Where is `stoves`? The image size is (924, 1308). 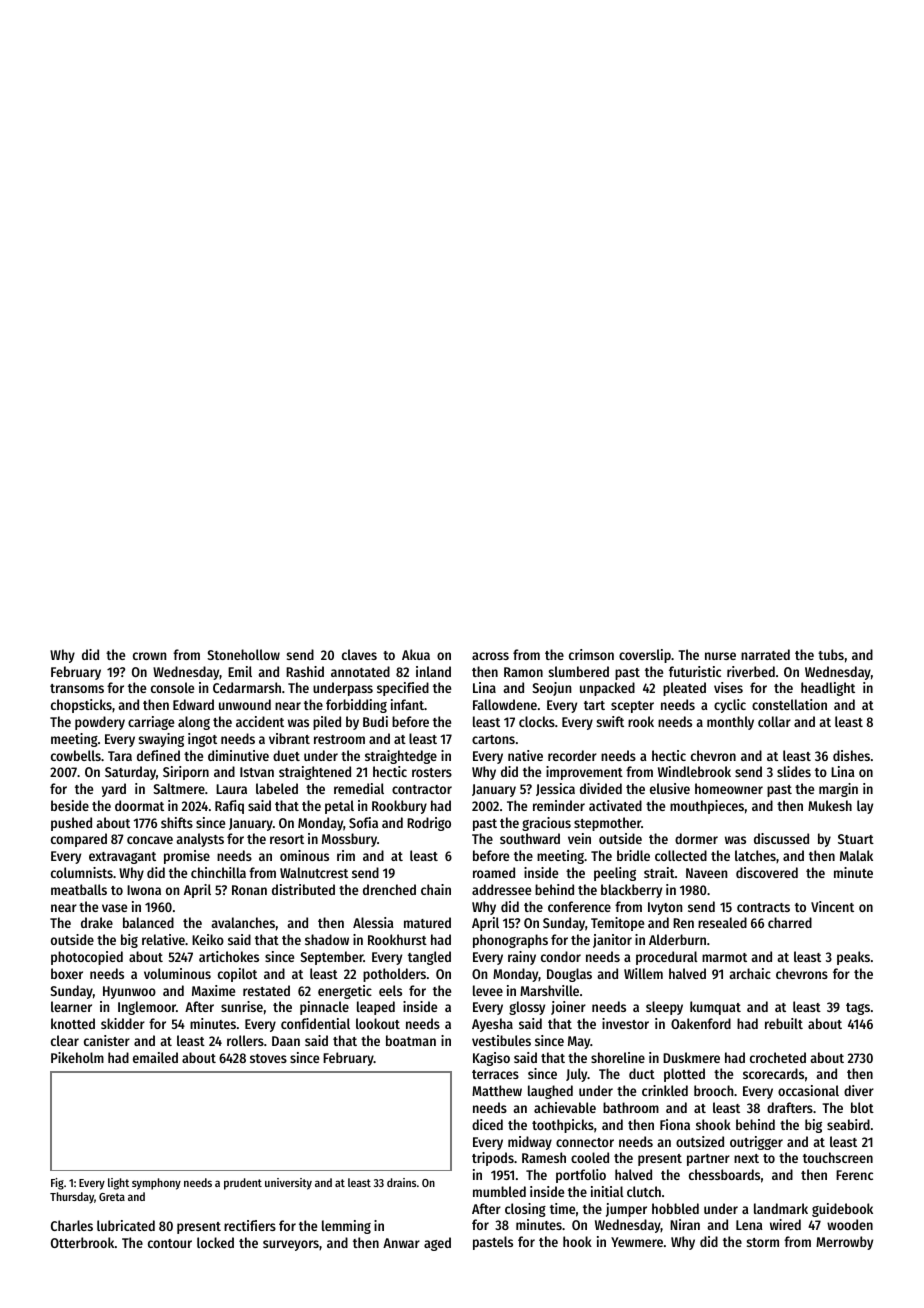
stoves is located at coordinates (268, 1058).
